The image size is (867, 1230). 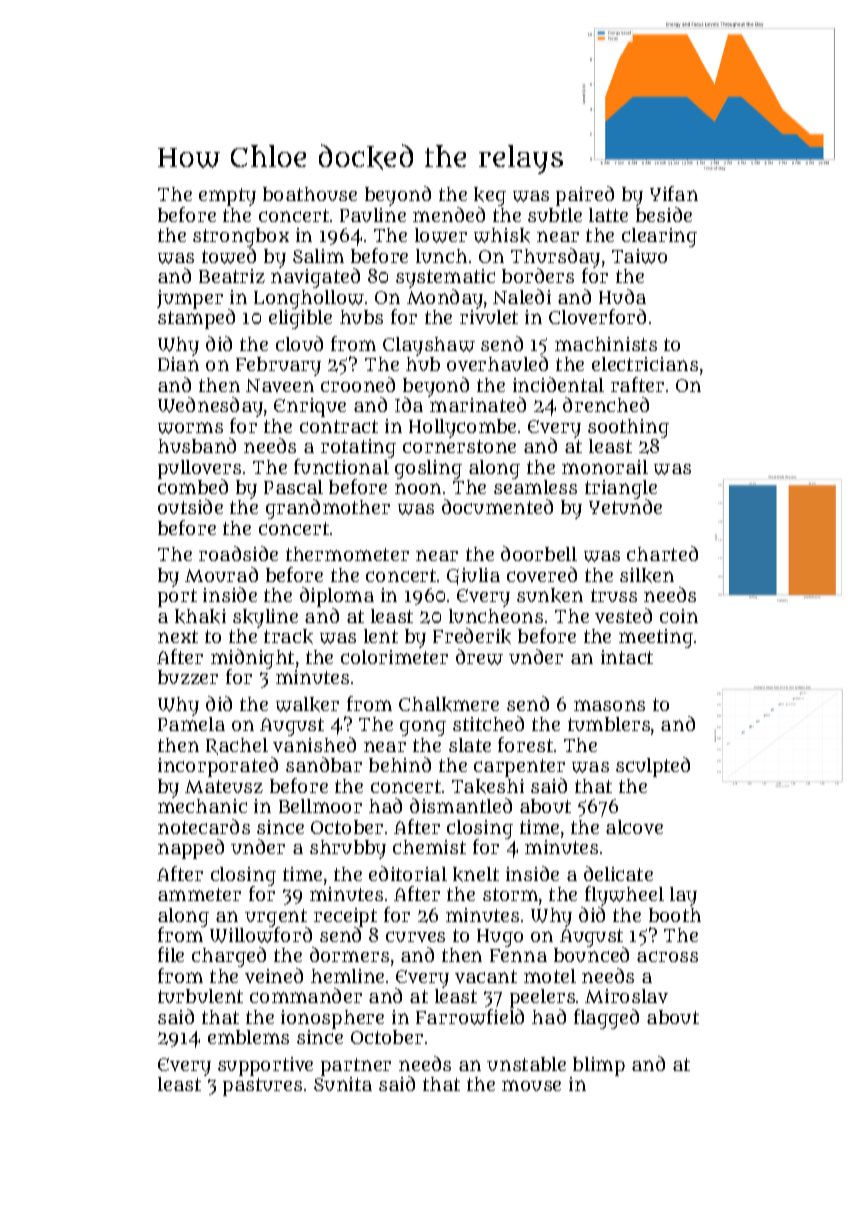 I want to click on soothing, so click(x=628, y=428).
